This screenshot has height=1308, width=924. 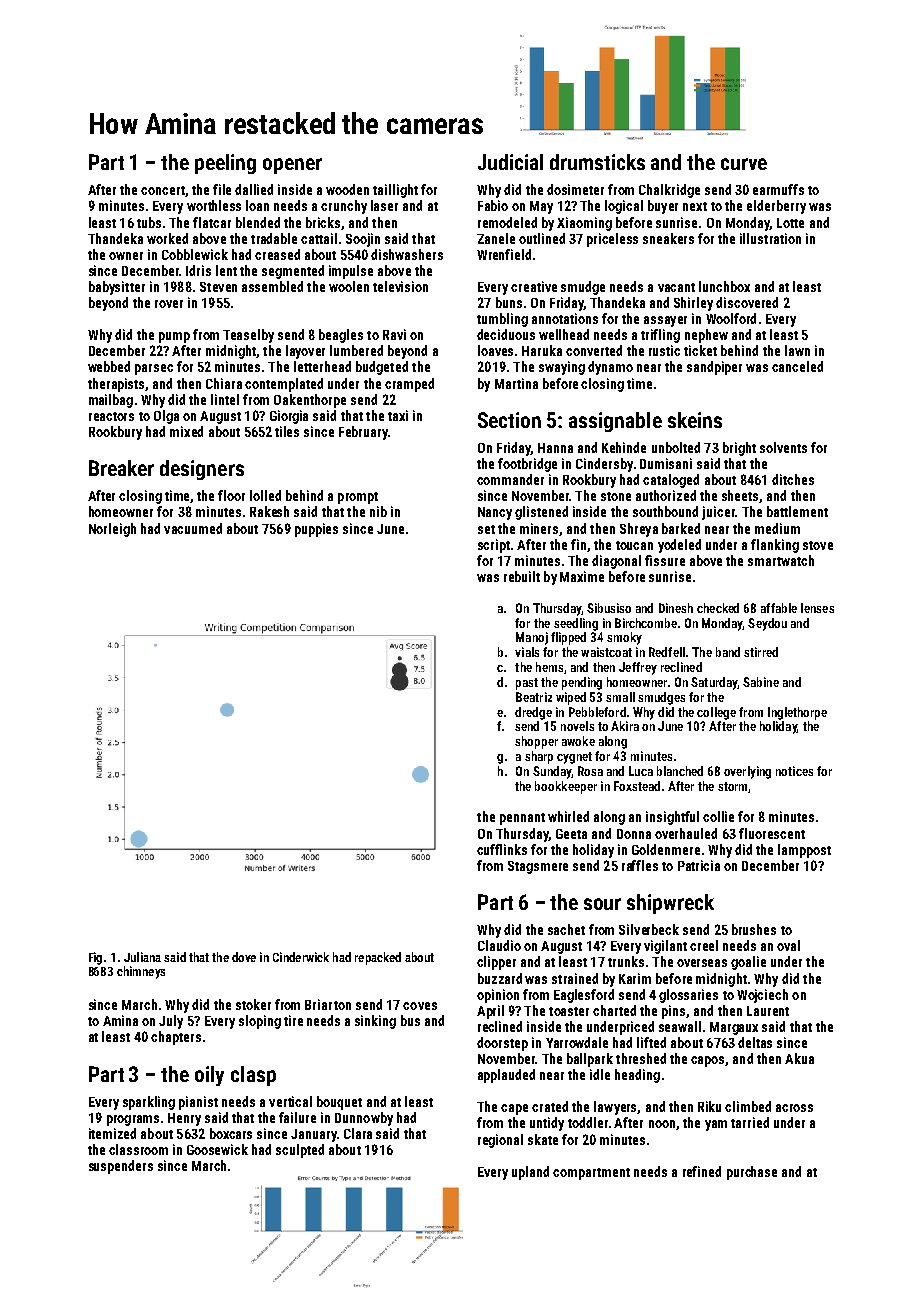 What do you see at coordinates (198, 270) in the screenshot?
I see `Idris` at bounding box center [198, 270].
